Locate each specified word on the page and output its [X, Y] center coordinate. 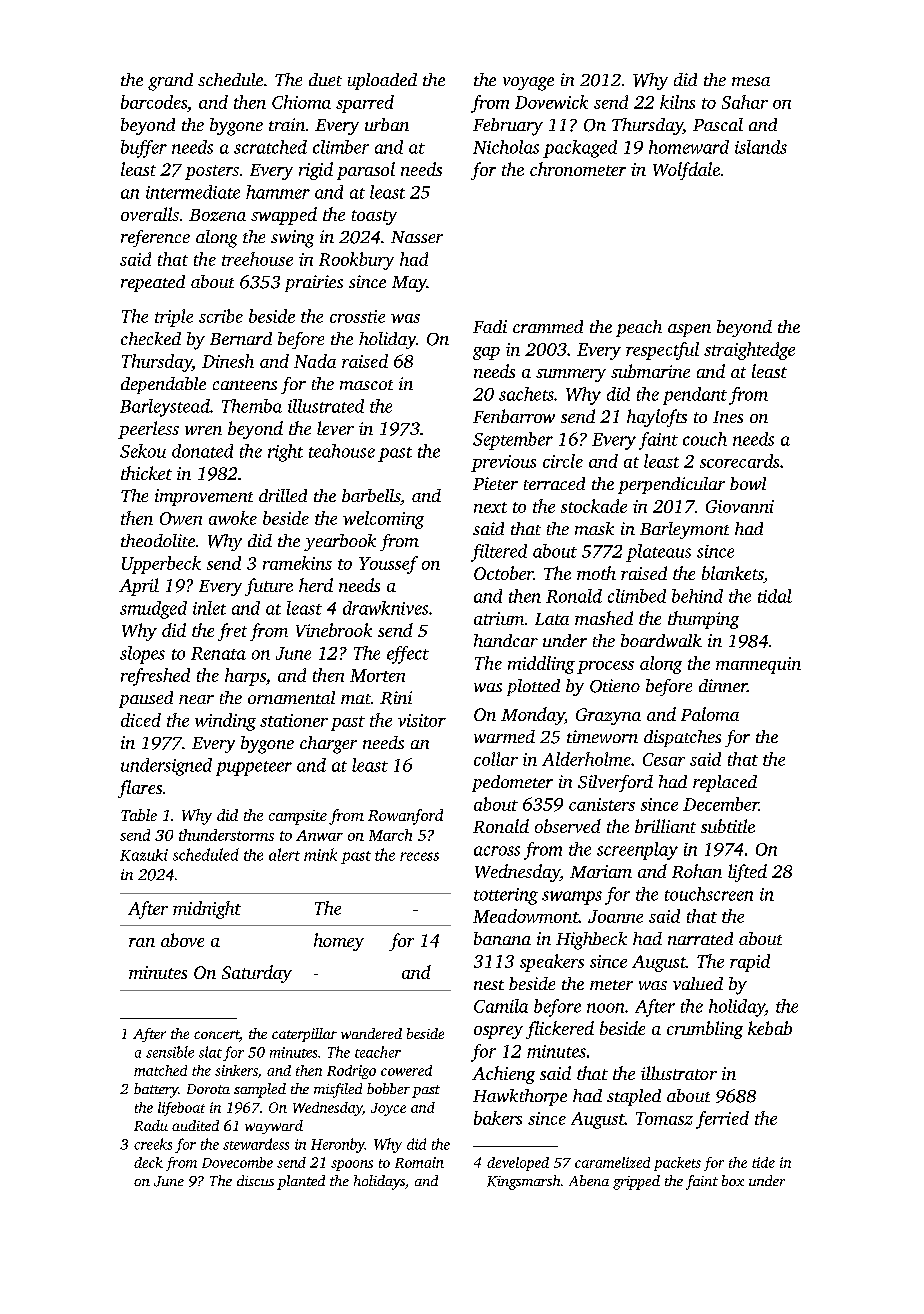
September [513, 441]
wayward [274, 1127]
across [497, 851]
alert [284, 854]
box [733, 1180]
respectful [662, 351]
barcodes [154, 102]
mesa [751, 81]
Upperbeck [161, 565]
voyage [528, 84]
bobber [388, 1088]
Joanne [615, 916]
